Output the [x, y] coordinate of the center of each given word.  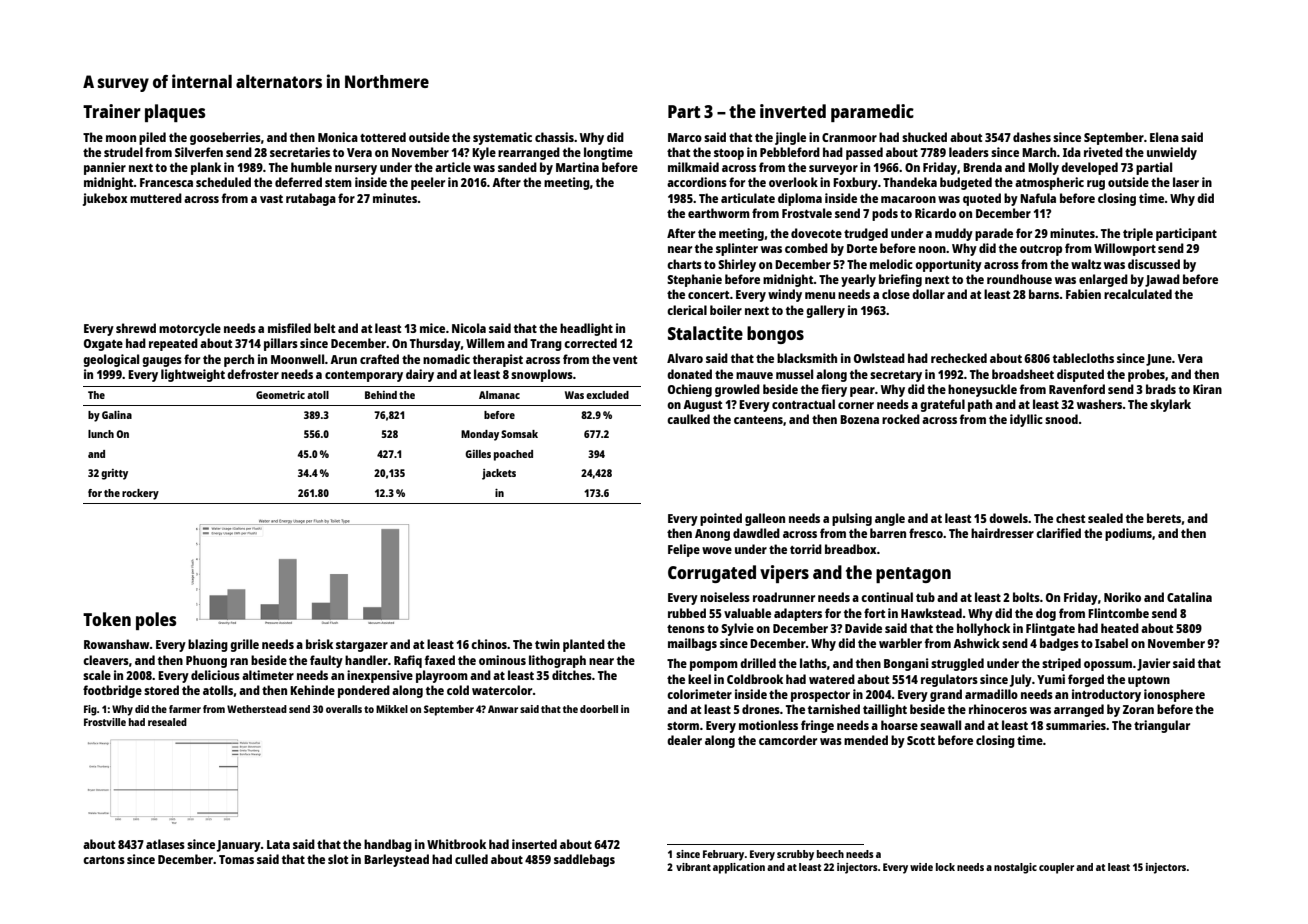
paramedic [872, 113]
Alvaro [685, 358]
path [980, 405]
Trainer [112, 111]
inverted [793, 111]
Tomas [236, 859]
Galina [117, 414]
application [739, 868]
